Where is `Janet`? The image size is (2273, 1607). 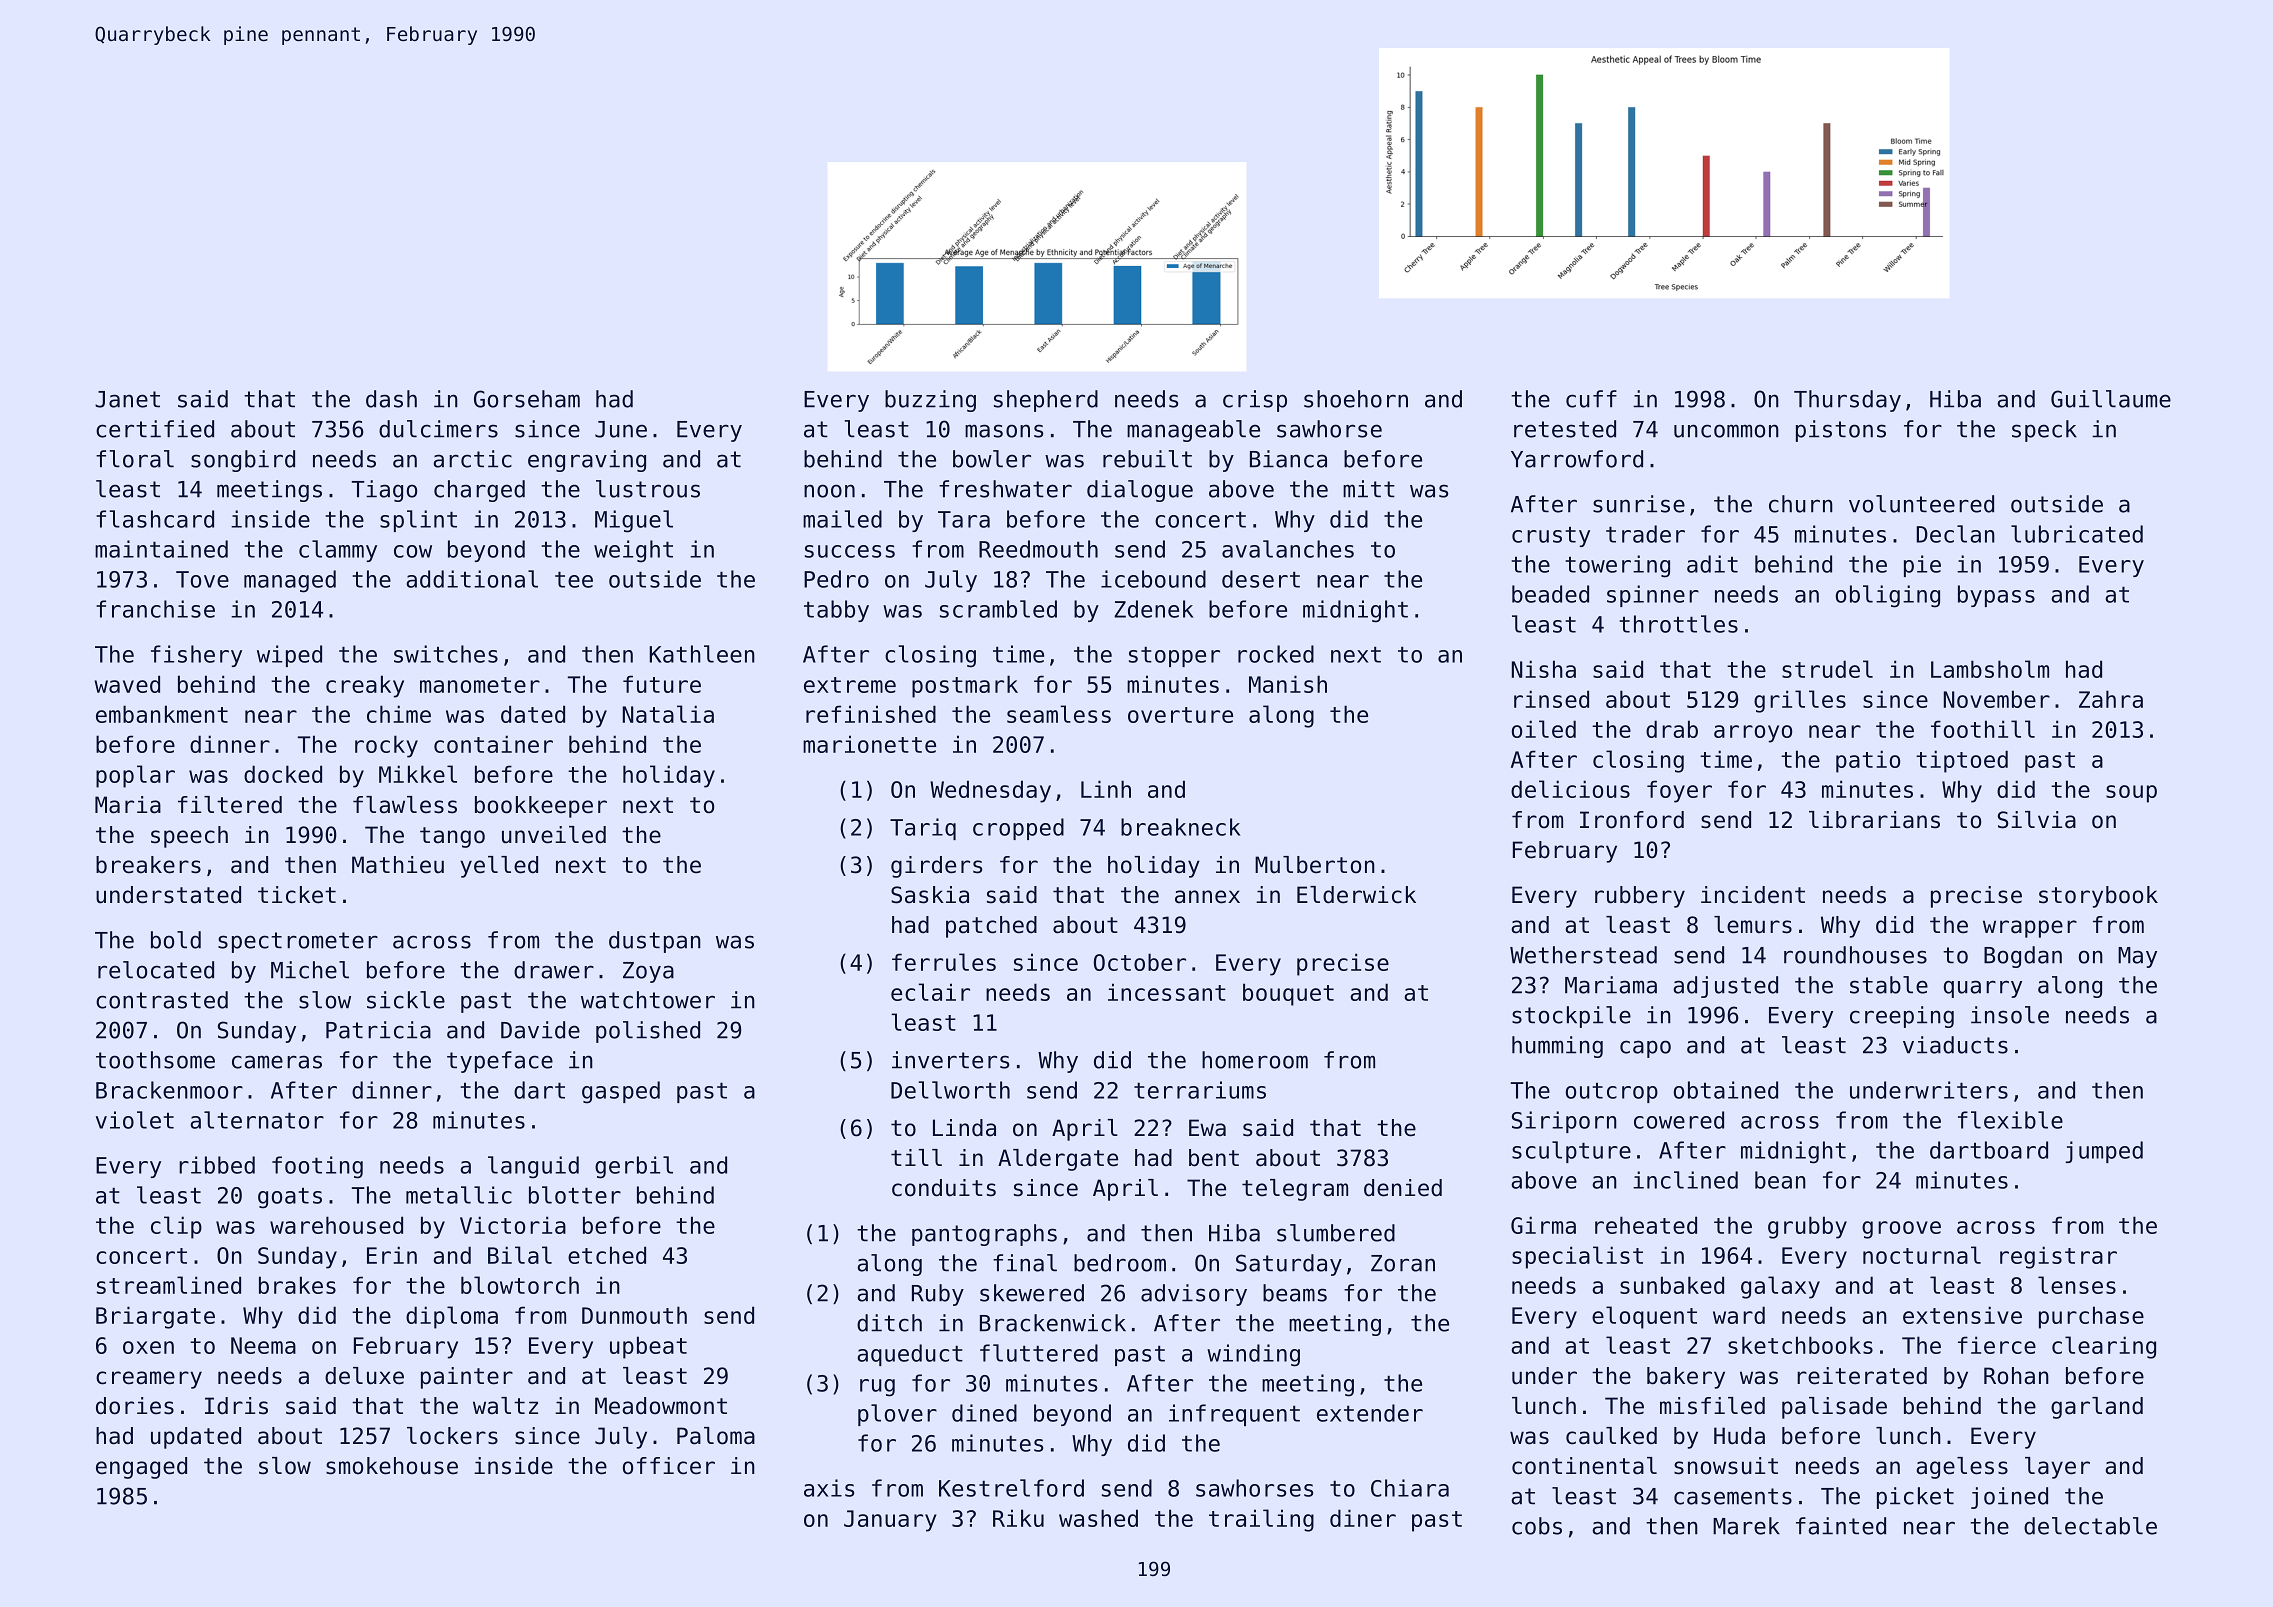
Janet is located at coordinates (127, 399).
